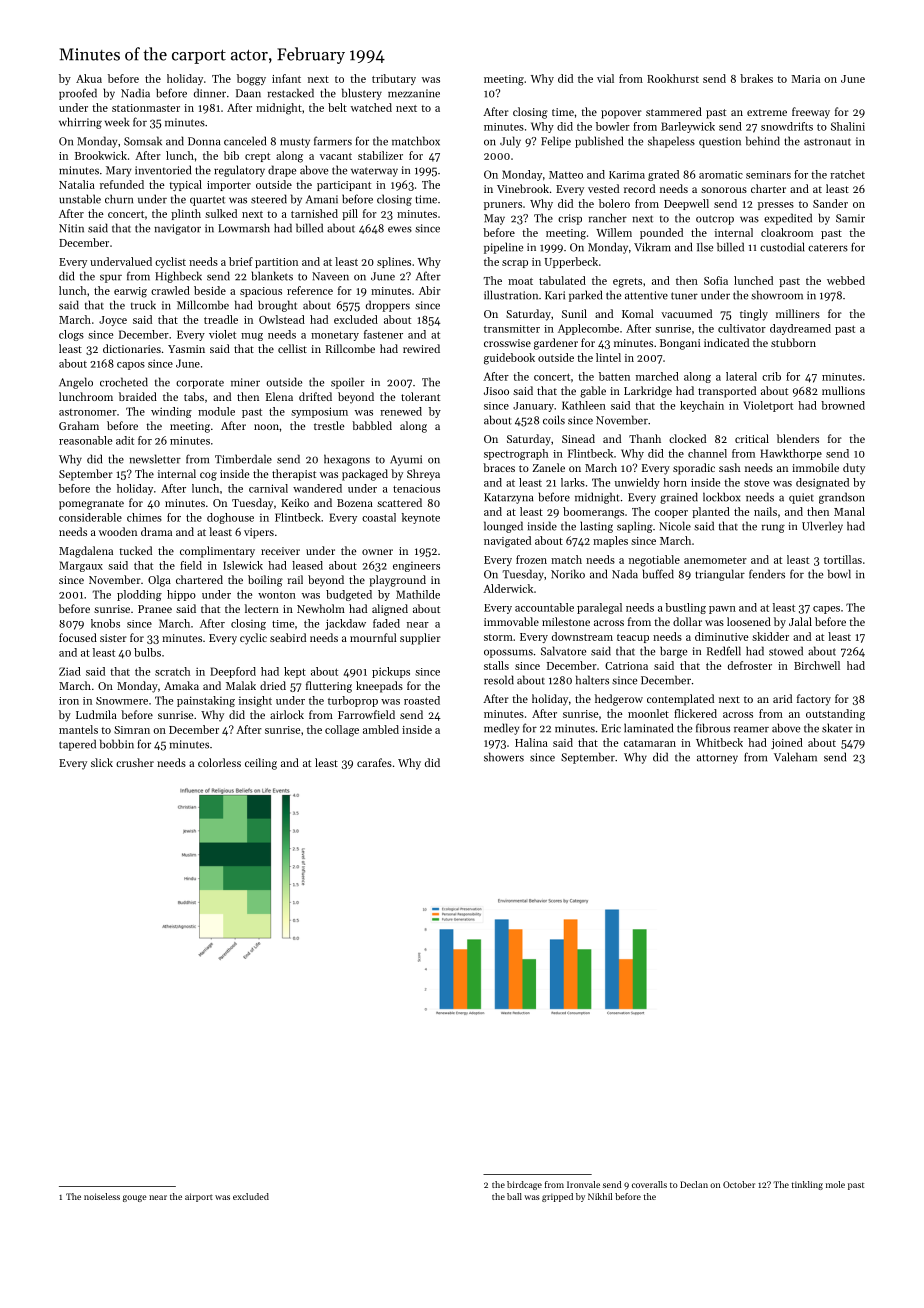 Image resolution: width=924 pixels, height=1308 pixels. What do you see at coordinates (76, 383) in the screenshot?
I see `Angelo` at bounding box center [76, 383].
